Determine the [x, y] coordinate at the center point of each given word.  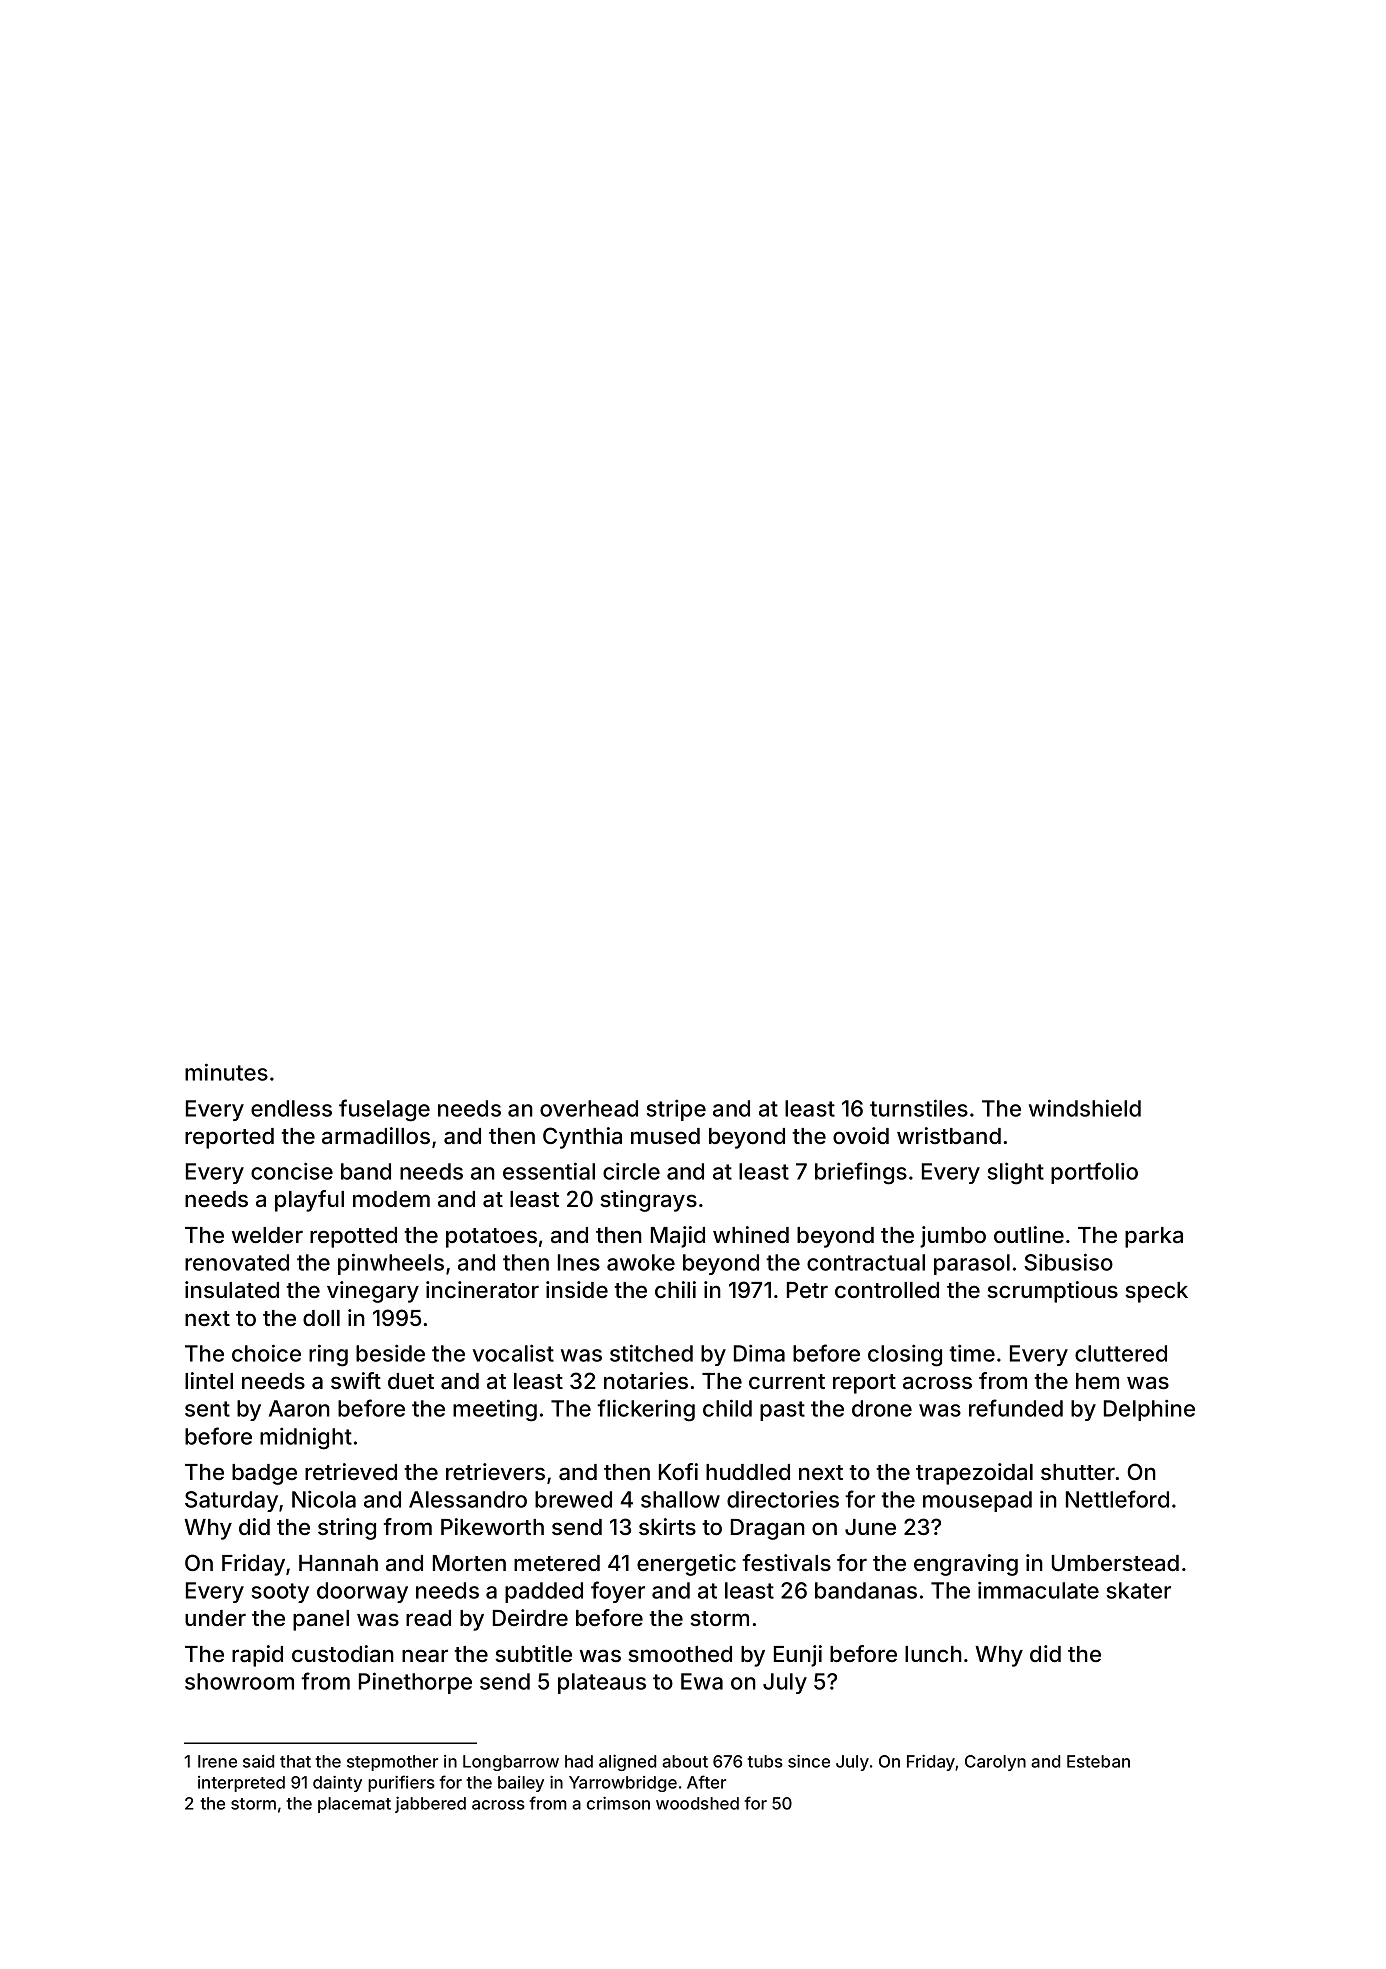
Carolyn [995, 1763]
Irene [217, 1761]
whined [751, 1234]
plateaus [602, 1683]
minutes [226, 1072]
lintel [209, 1380]
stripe [676, 1110]
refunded [1016, 1408]
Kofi [678, 1471]
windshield [1085, 1108]
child [727, 1408]
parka [1154, 1237]
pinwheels [391, 1264]
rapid [257, 1656]
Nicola [324, 1499]
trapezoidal [974, 1474]
